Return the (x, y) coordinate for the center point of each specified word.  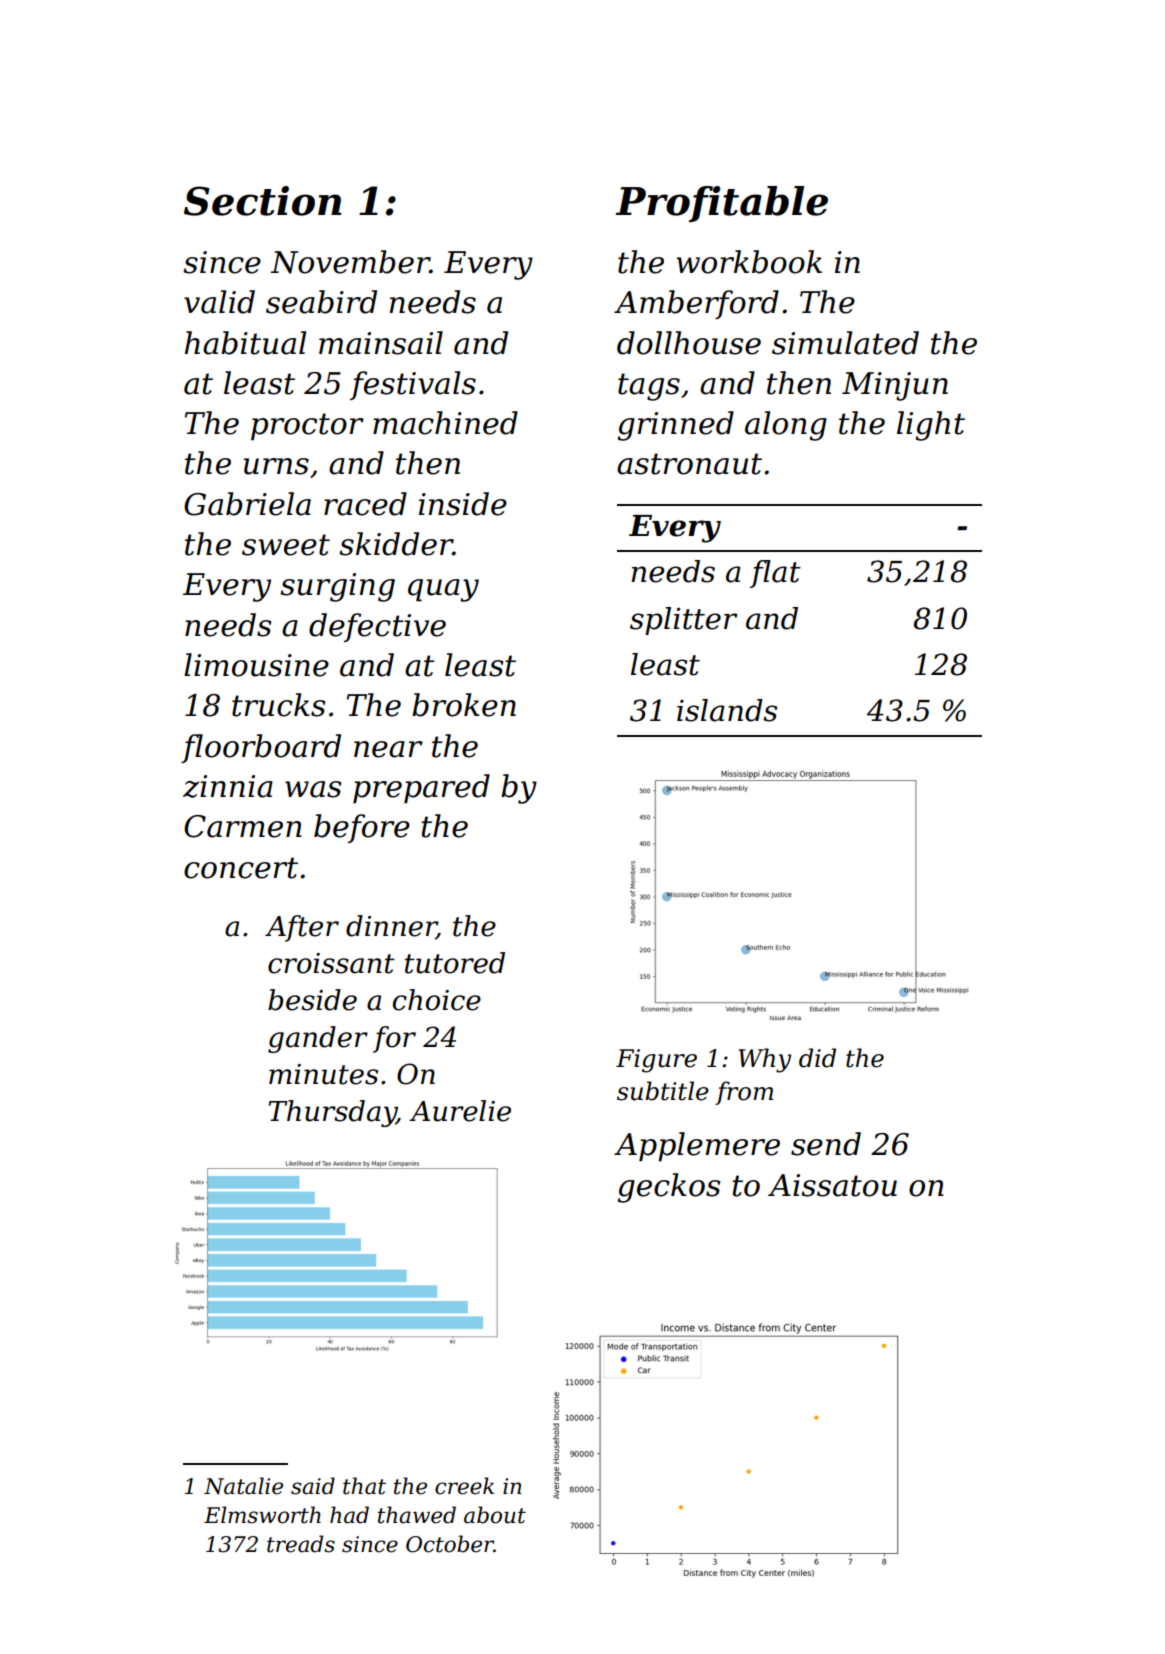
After (302, 928)
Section (263, 201)
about (495, 1515)
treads (301, 1544)
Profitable (722, 204)
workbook (749, 262)
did (817, 1058)
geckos (669, 1188)
